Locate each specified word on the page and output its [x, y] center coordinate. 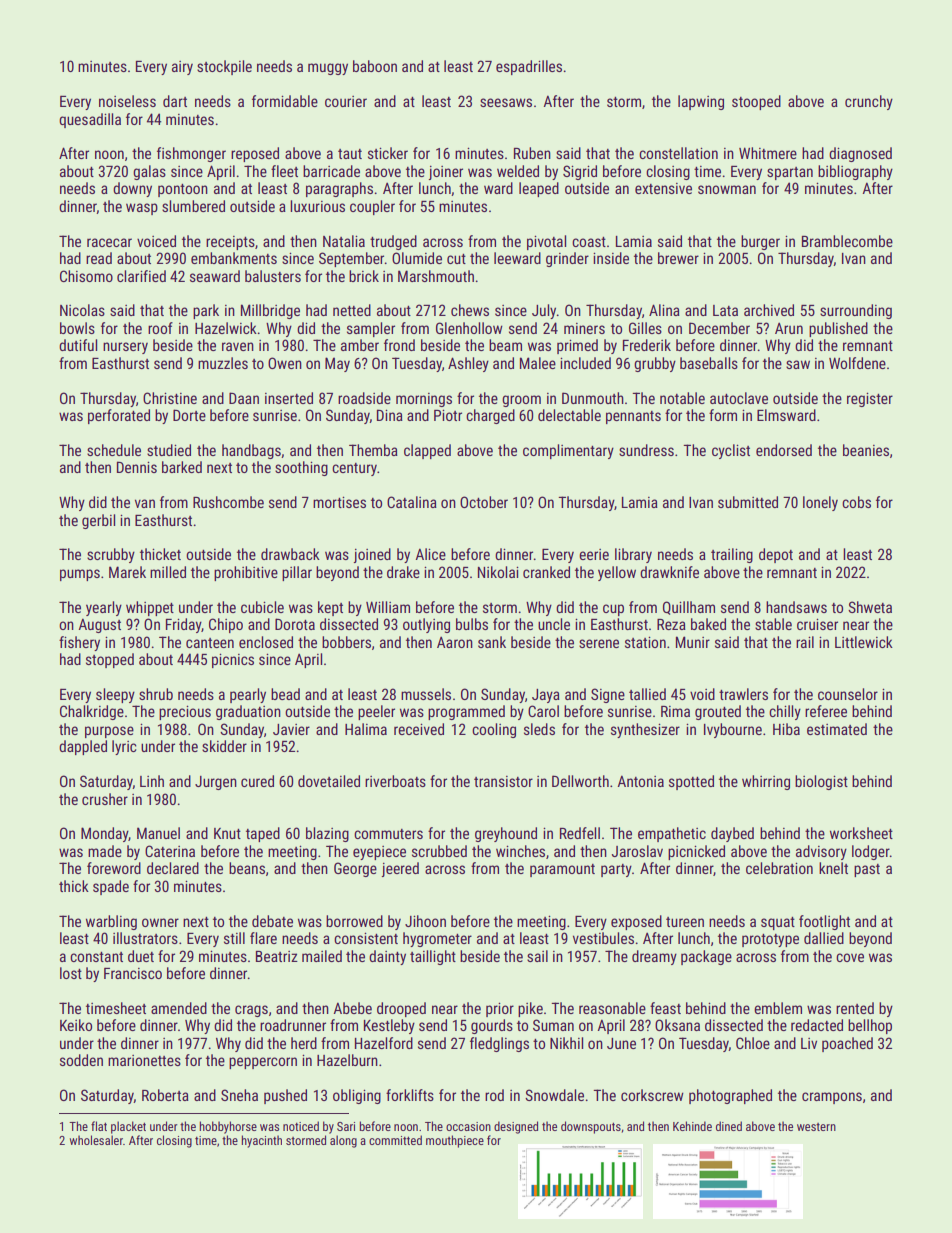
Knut [227, 833]
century [354, 469]
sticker [388, 153]
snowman [727, 189]
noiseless [127, 101]
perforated [119, 416]
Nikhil [566, 1043]
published [838, 329]
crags [251, 1011]
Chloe [753, 1043]
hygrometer [437, 939]
